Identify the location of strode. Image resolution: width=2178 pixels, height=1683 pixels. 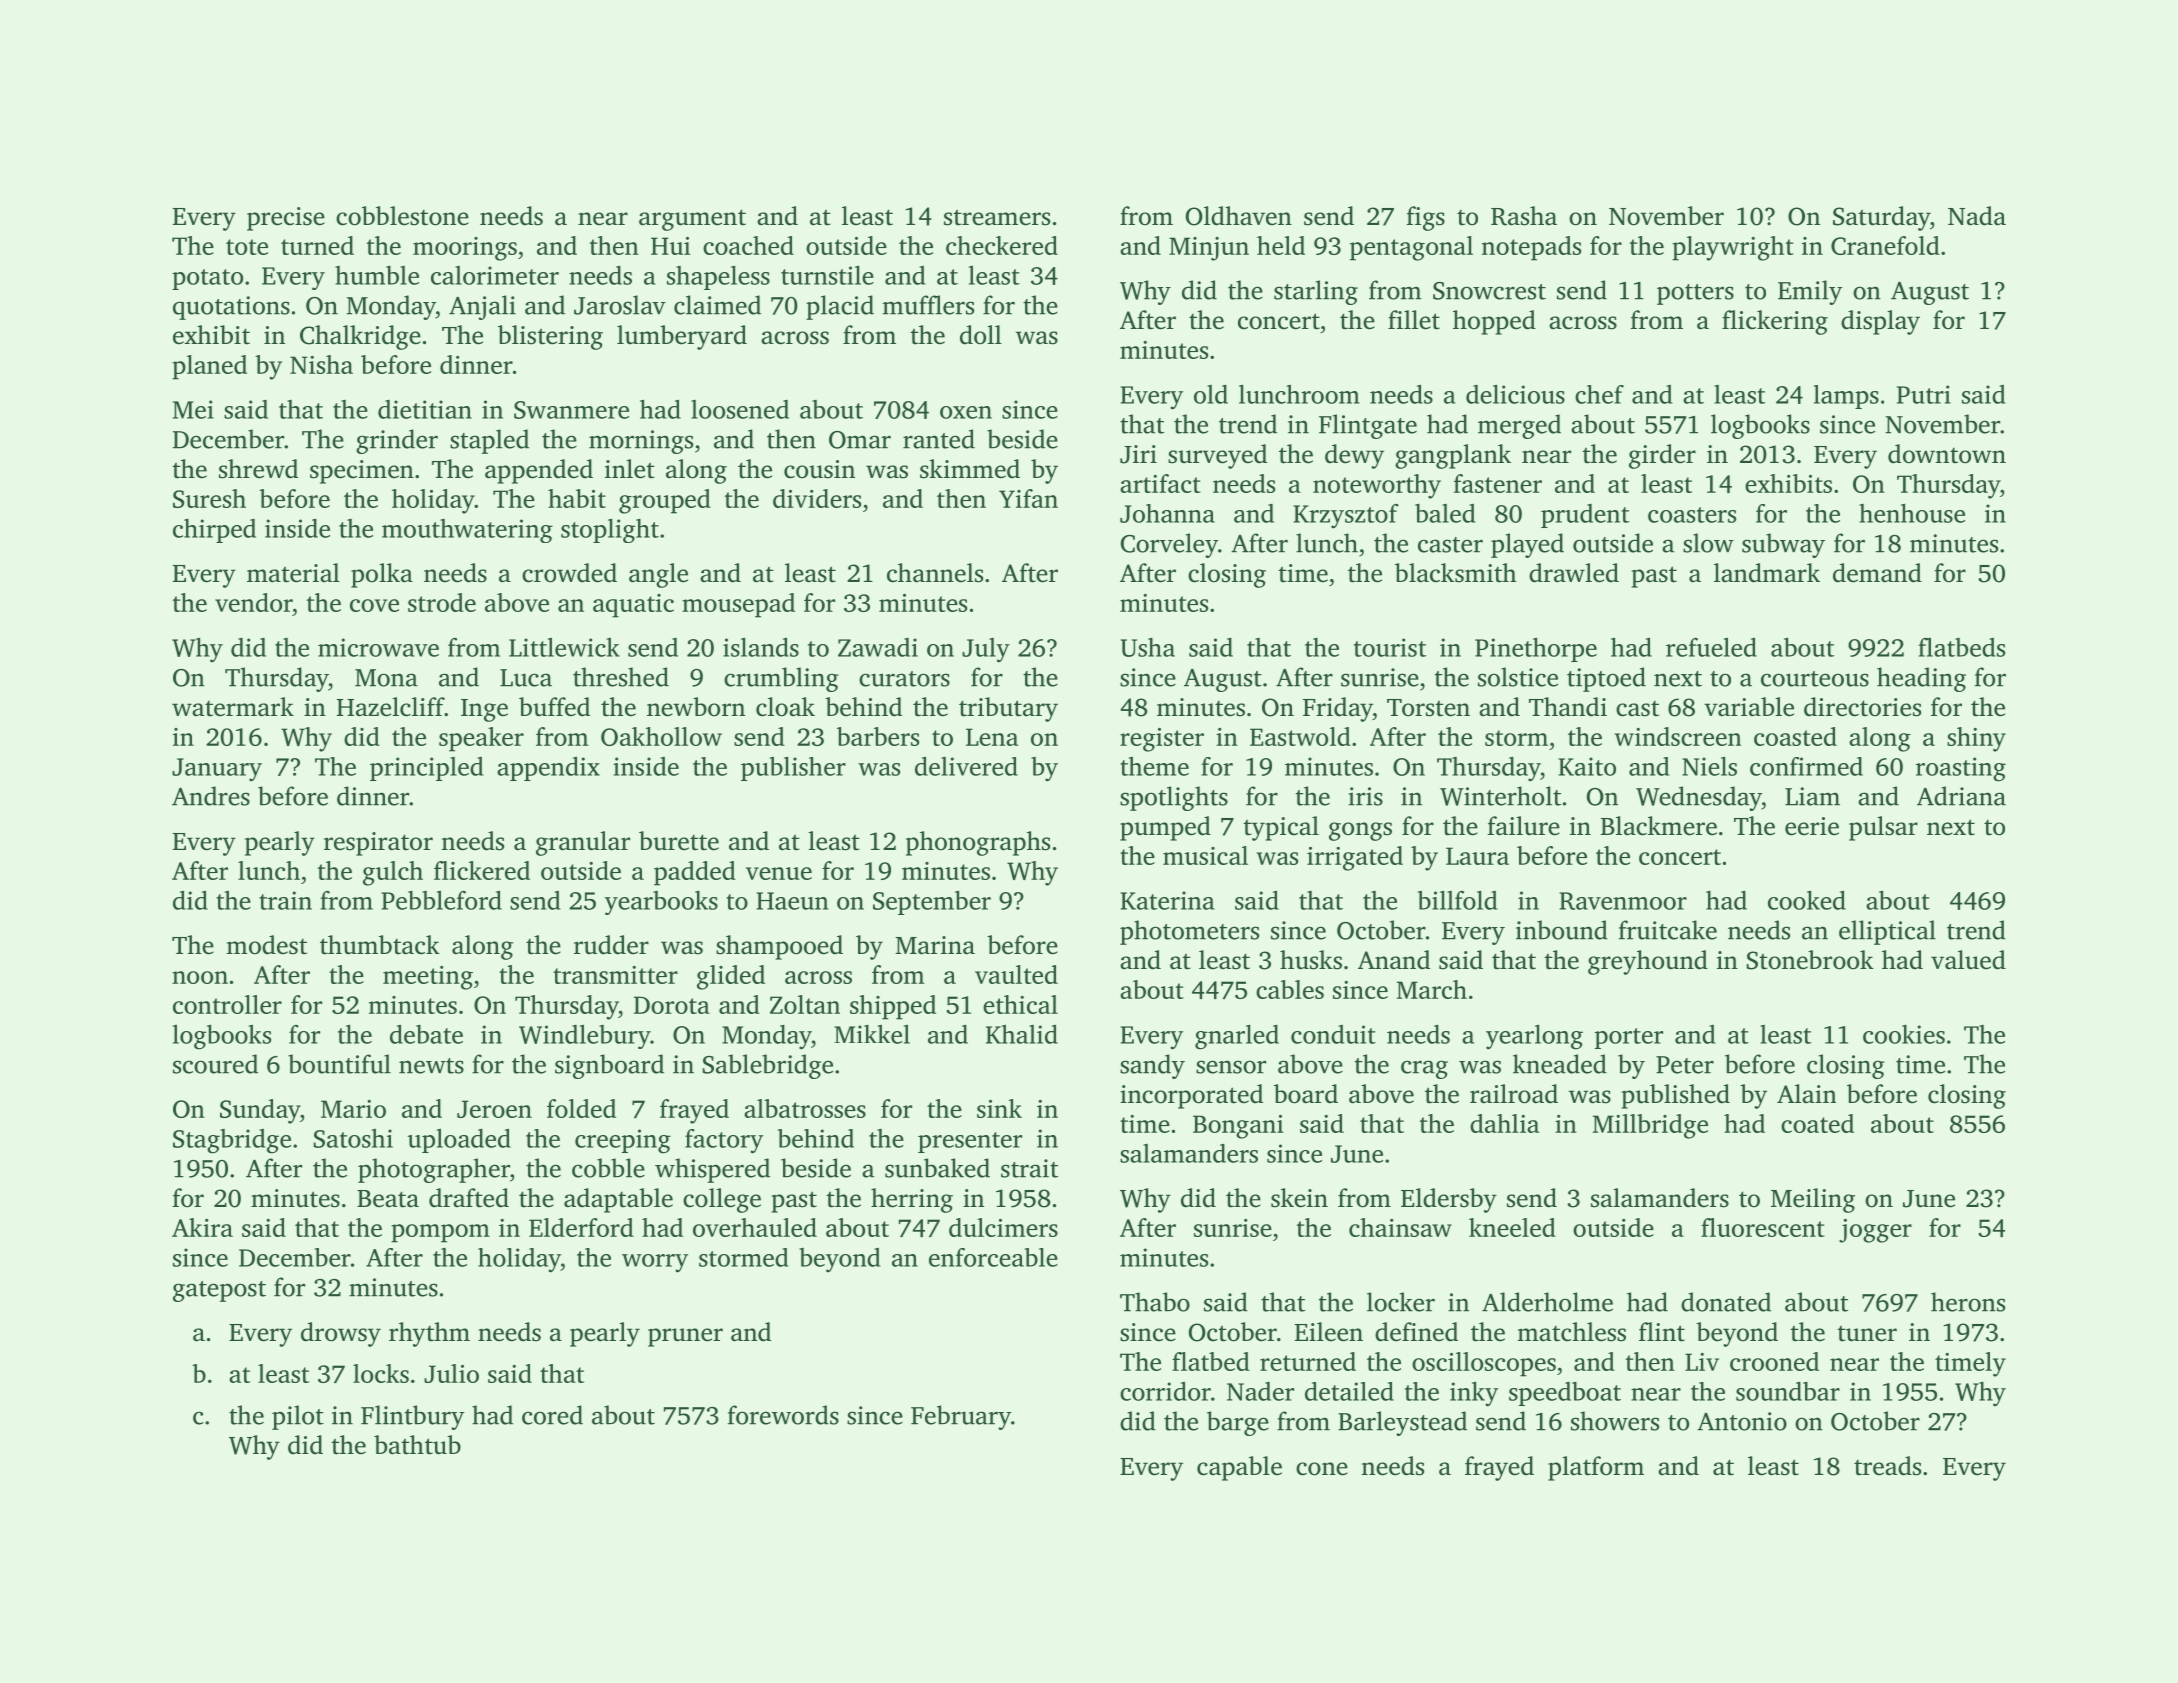
(442, 602).
